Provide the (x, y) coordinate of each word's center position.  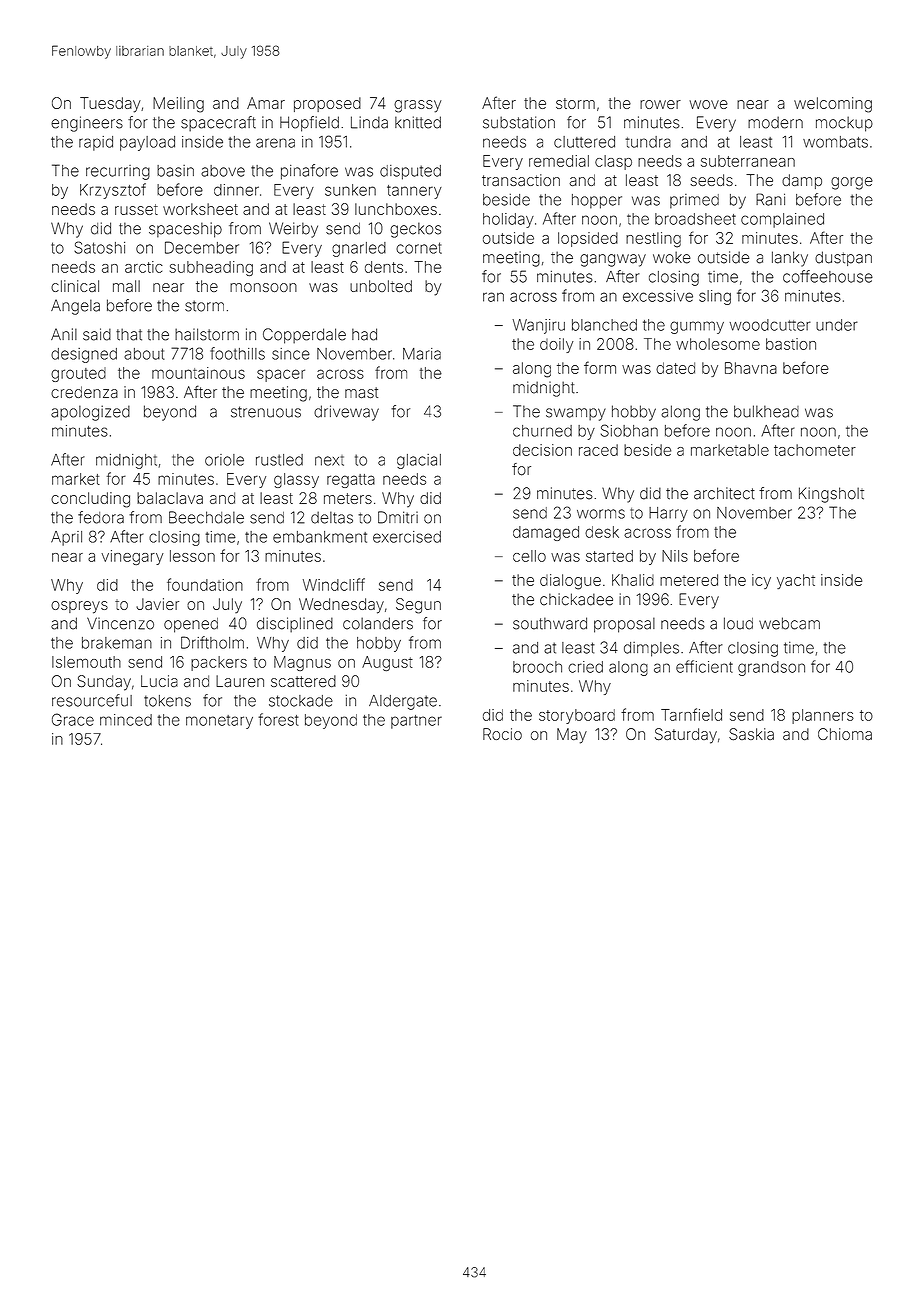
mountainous (198, 373)
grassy (417, 106)
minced (126, 720)
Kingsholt (831, 495)
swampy (576, 414)
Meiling (178, 105)
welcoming (833, 105)
